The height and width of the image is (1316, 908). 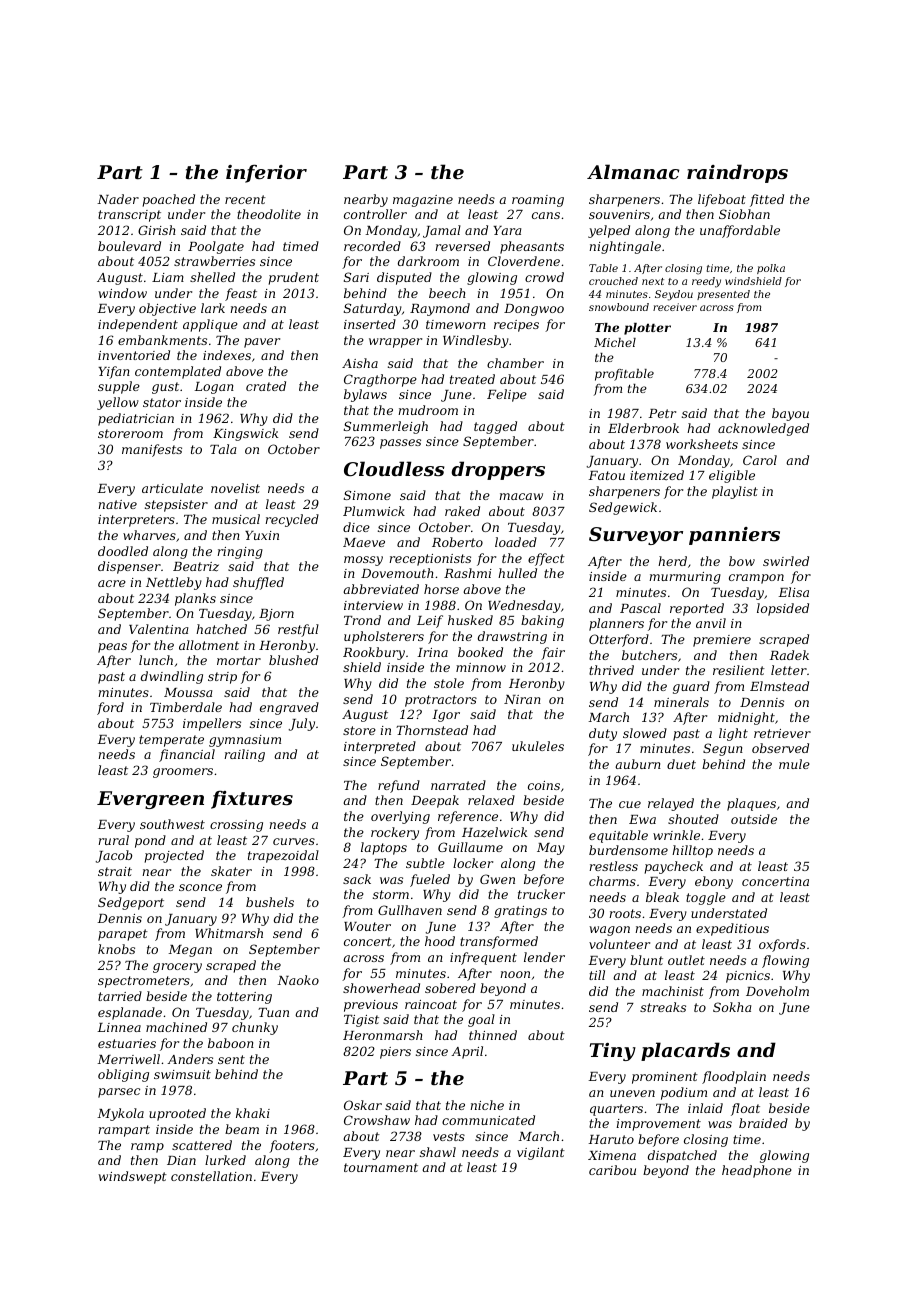 I want to click on Evergreen, so click(x=150, y=800).
